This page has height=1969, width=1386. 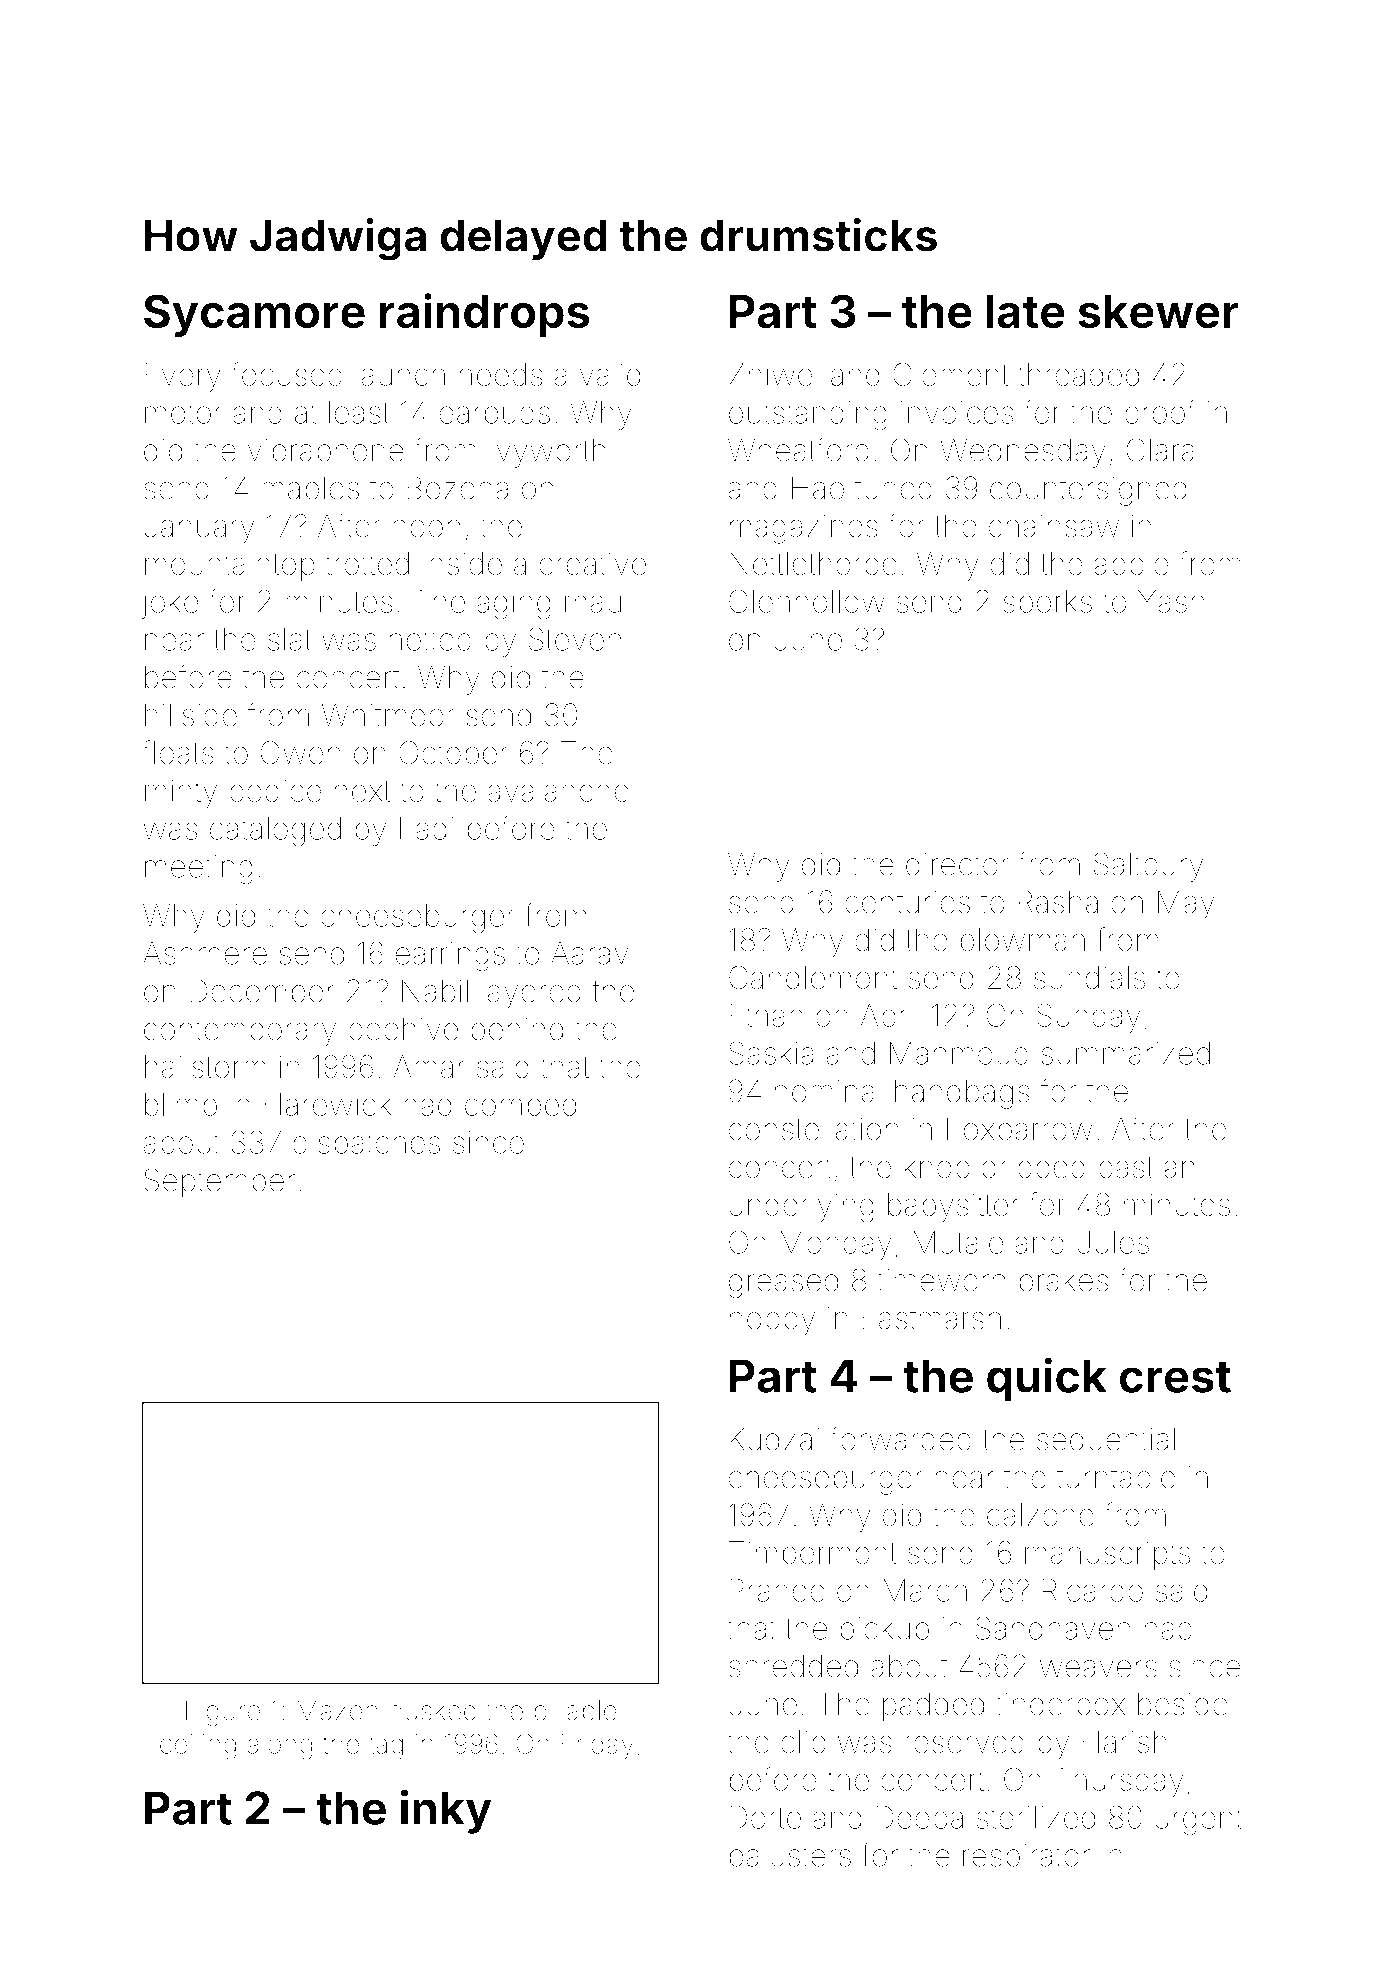 I want to click on Glenhollow, so click(x=807, y=601).
